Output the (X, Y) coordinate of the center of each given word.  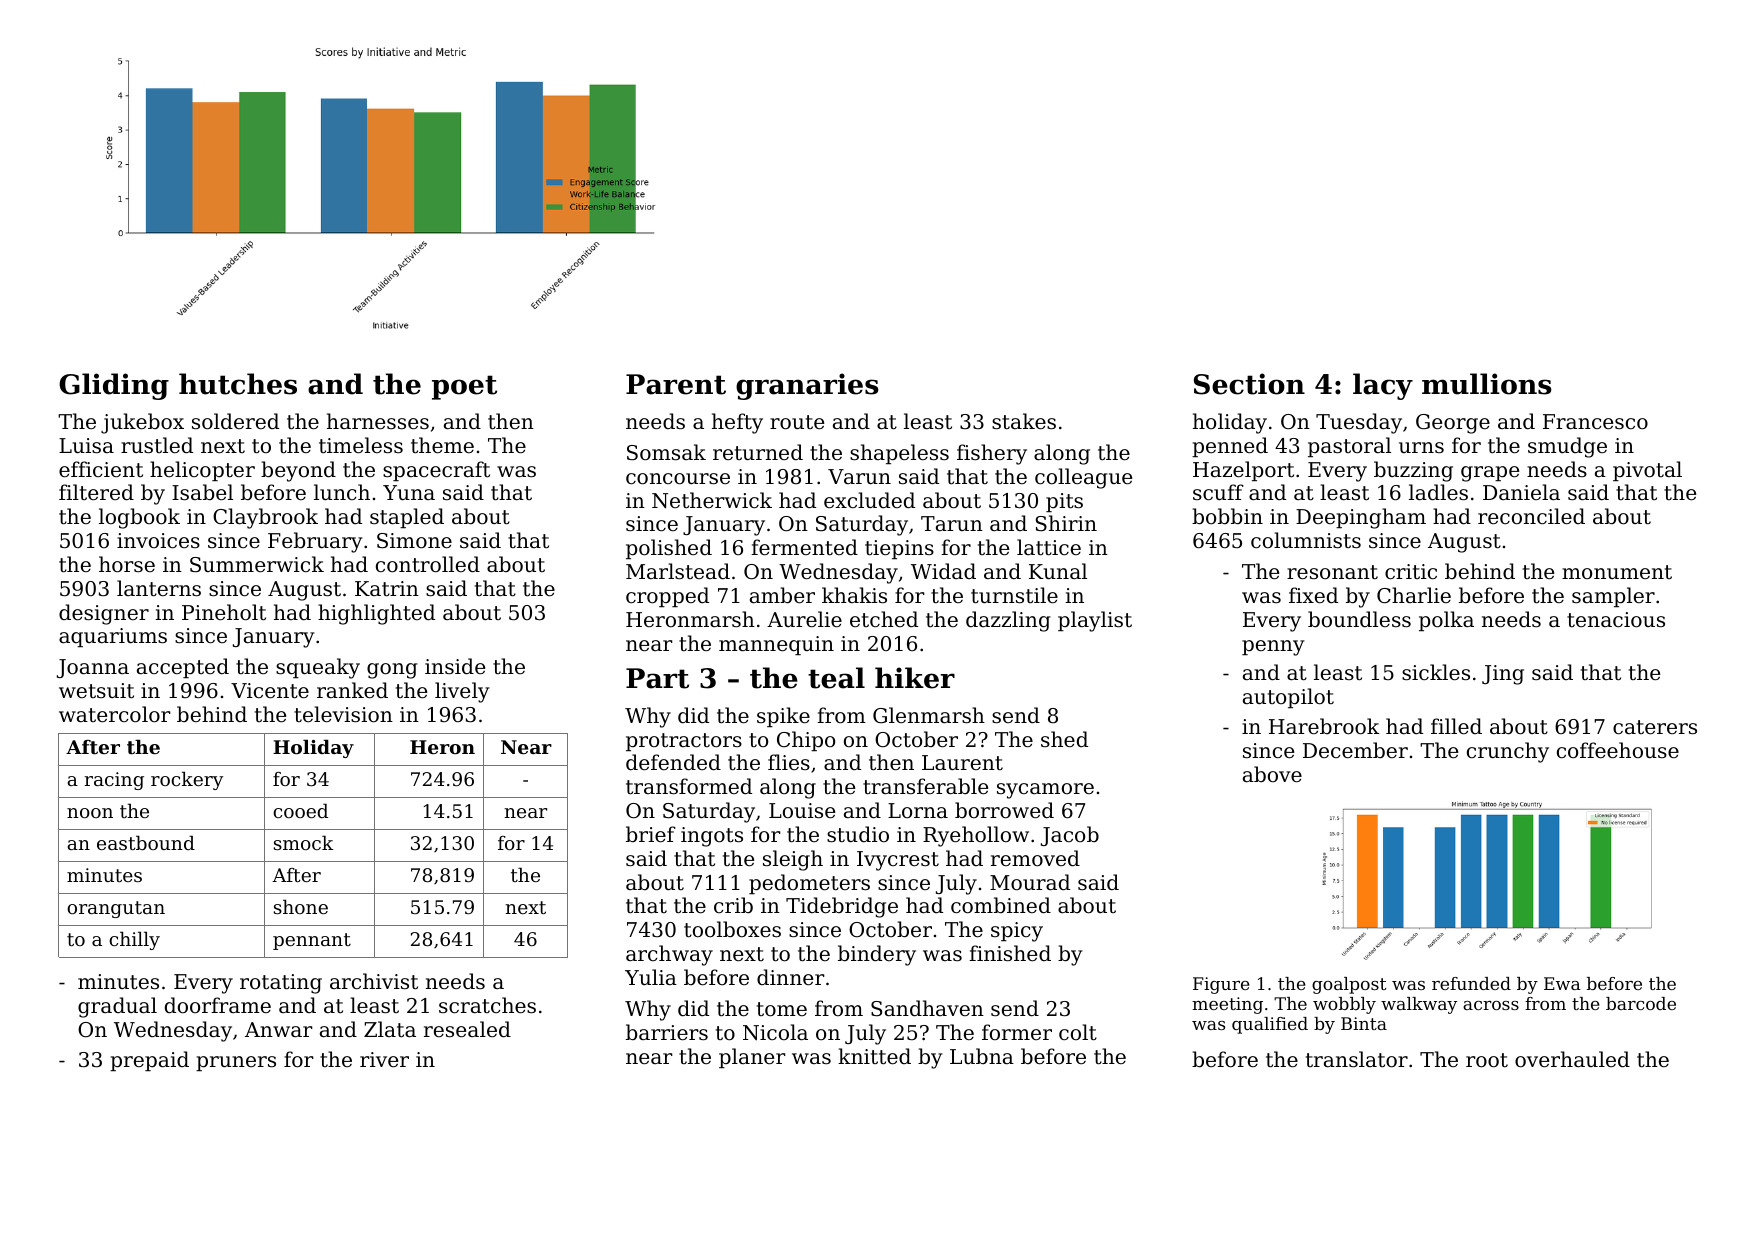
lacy (1383, 386)
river (384, 1060)
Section (1249, 384)
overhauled (1572, 1059)
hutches (238, 384)
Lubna (982, 1056)
